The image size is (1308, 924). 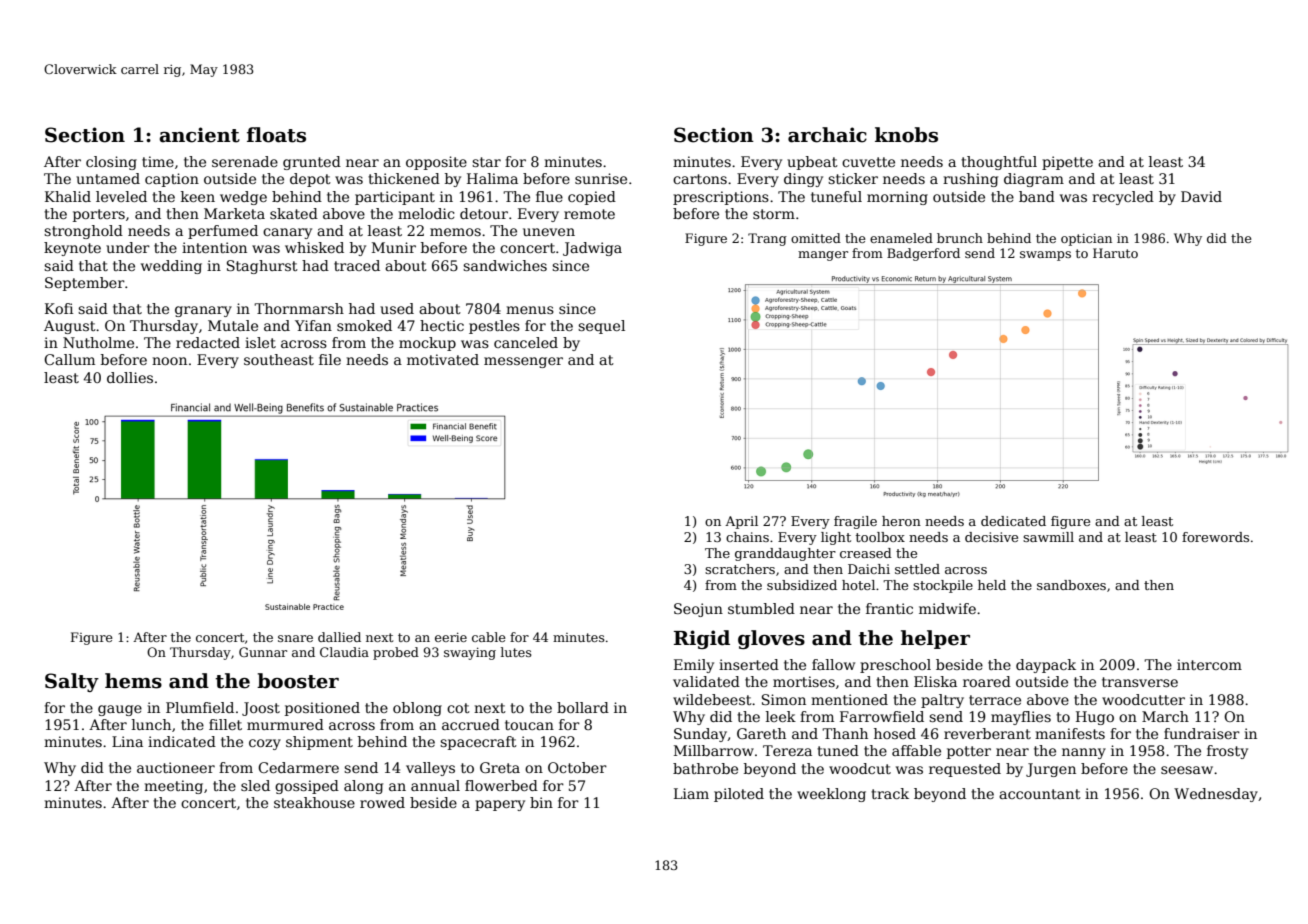 I want to click on accountant, so click(x=1040, y=794).
